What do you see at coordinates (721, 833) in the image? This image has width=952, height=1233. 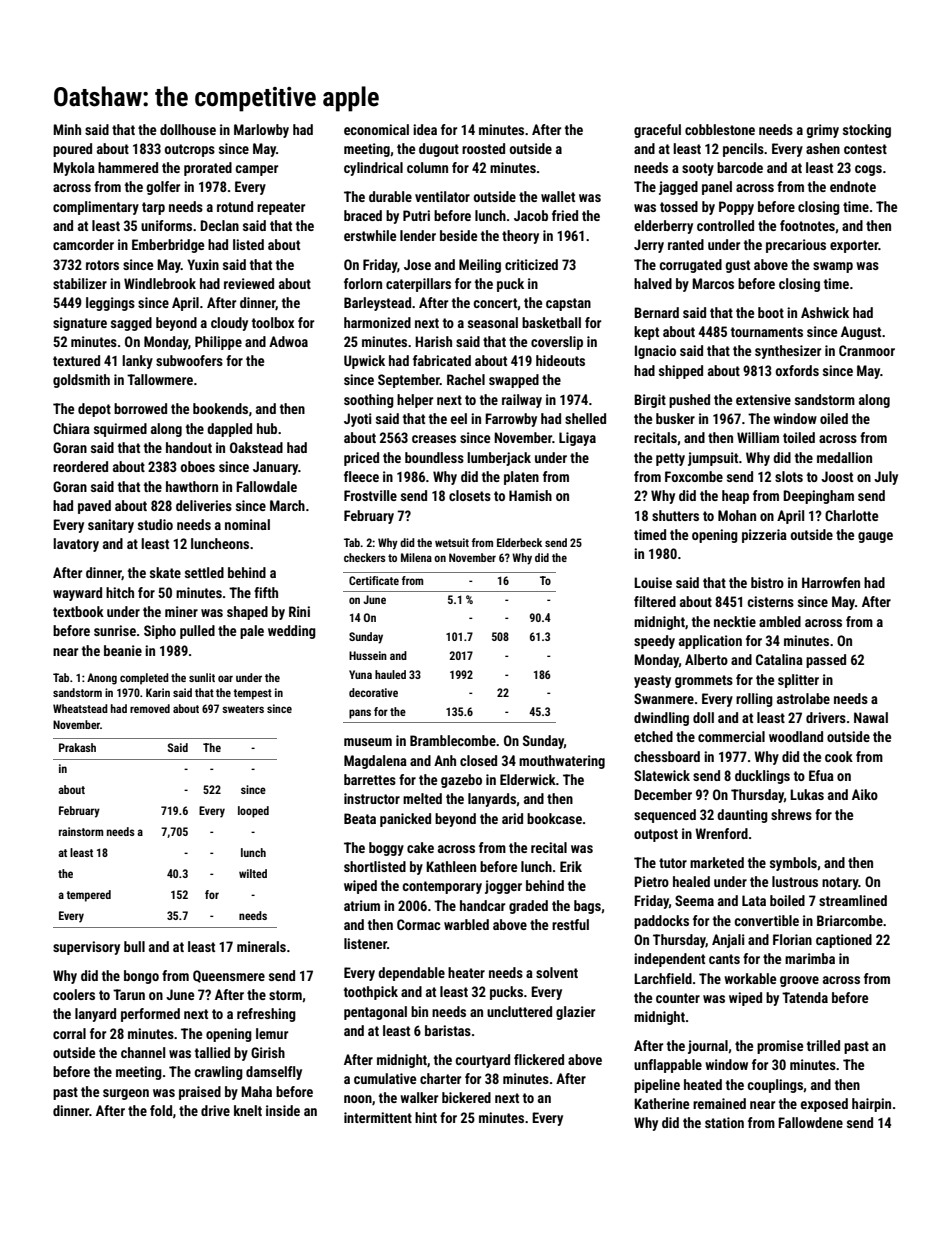 I see `Wrenford` at bounding box center [721, 833].
